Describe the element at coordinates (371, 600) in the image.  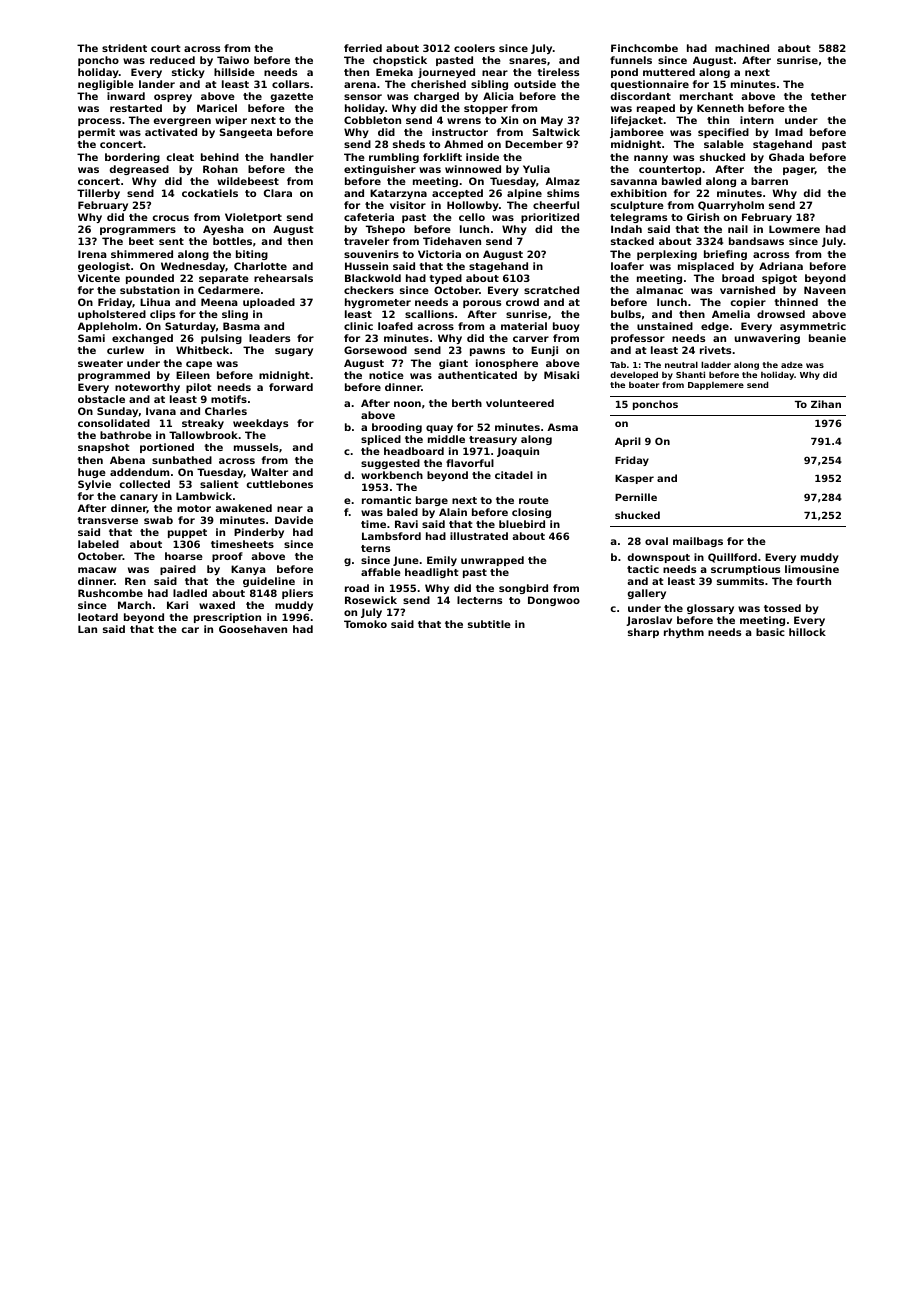
I see `Rosewick` at that location.
